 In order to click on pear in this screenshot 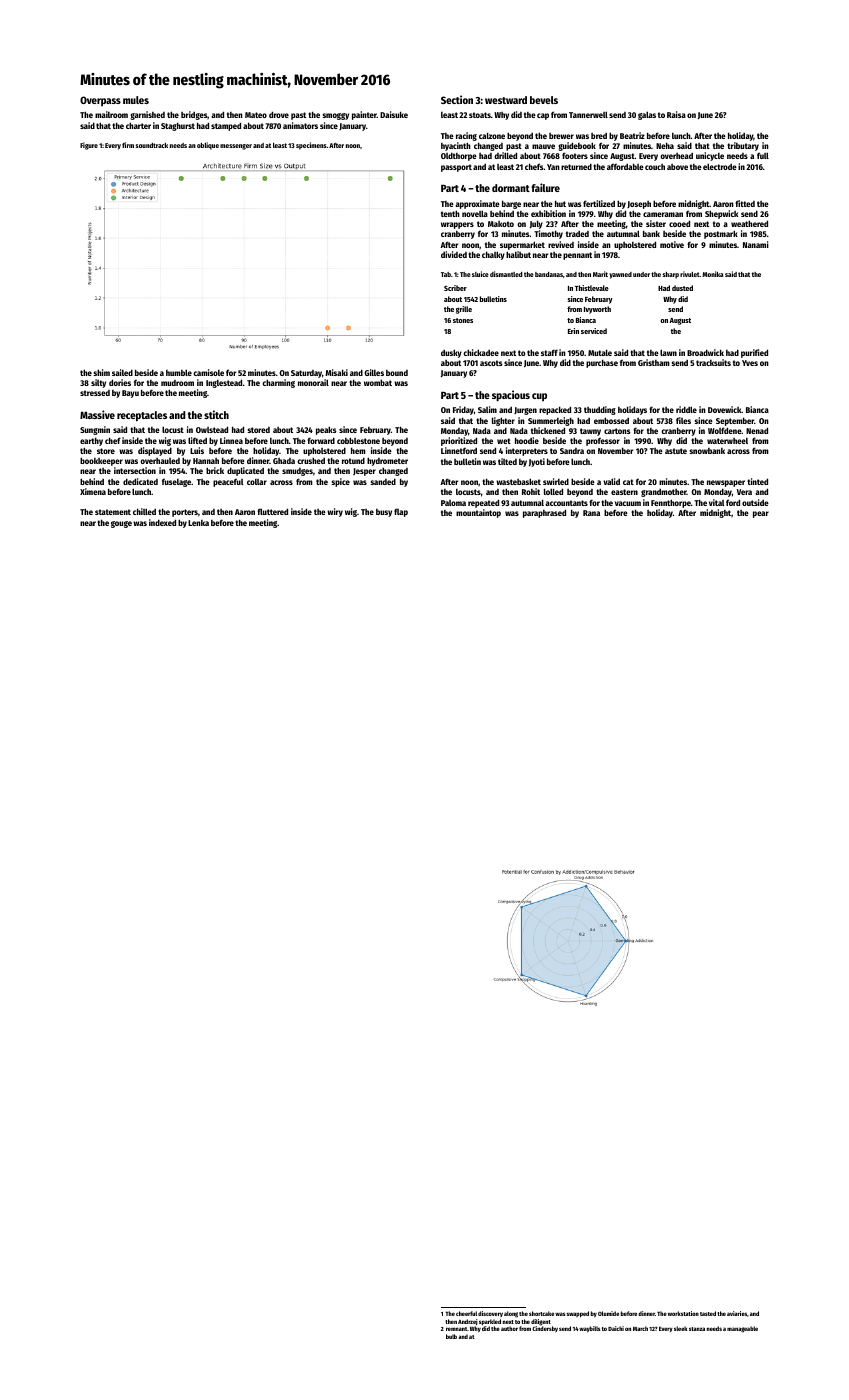, I will do `click(761, 514)`.
